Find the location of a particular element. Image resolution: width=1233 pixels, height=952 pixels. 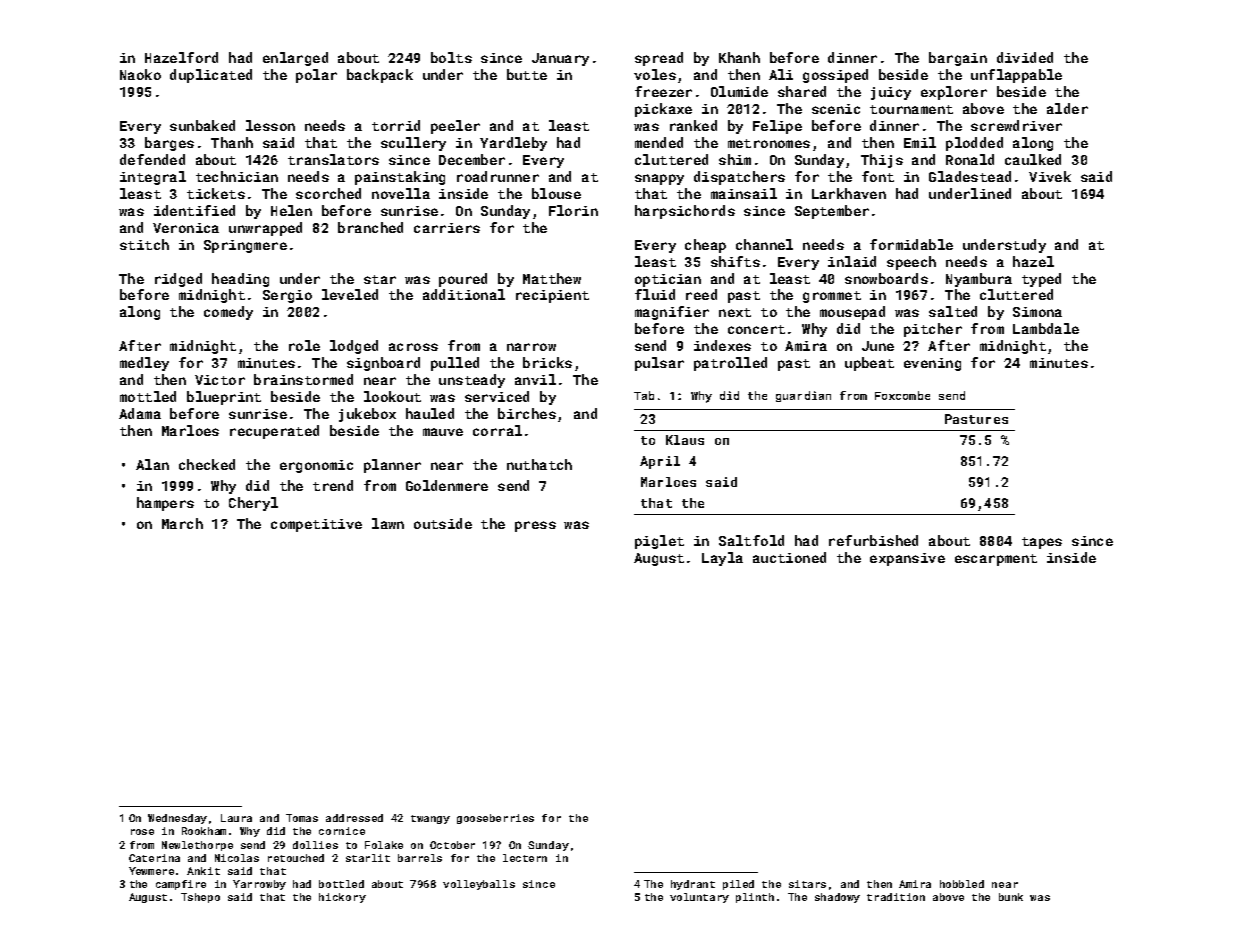

evening is located at coordinates (932, 364).
